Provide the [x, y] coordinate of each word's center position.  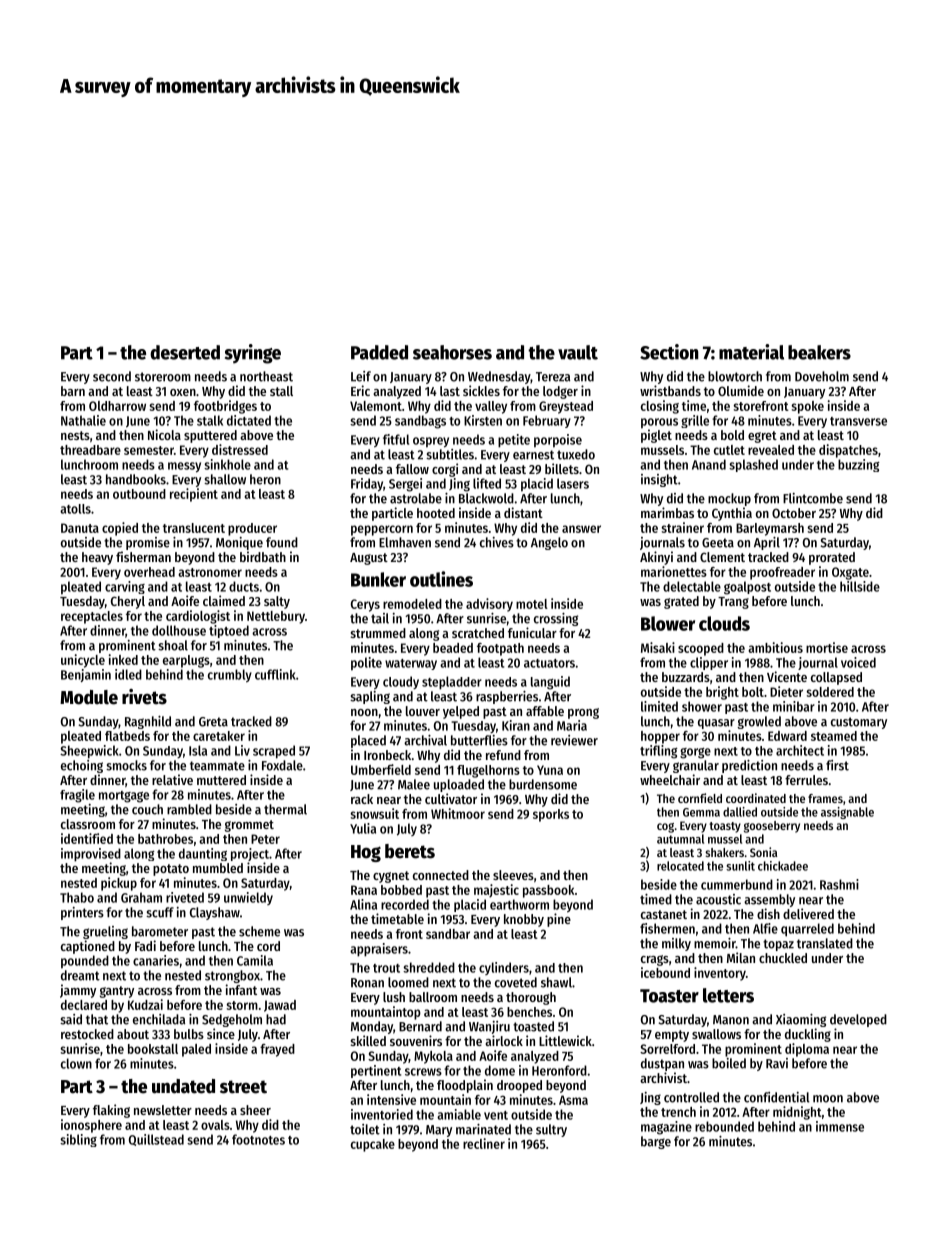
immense [840, 1126]
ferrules [806, 780]
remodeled [412, 604]
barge [656, 1142]
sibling [78, 1140]
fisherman [143, 556]
